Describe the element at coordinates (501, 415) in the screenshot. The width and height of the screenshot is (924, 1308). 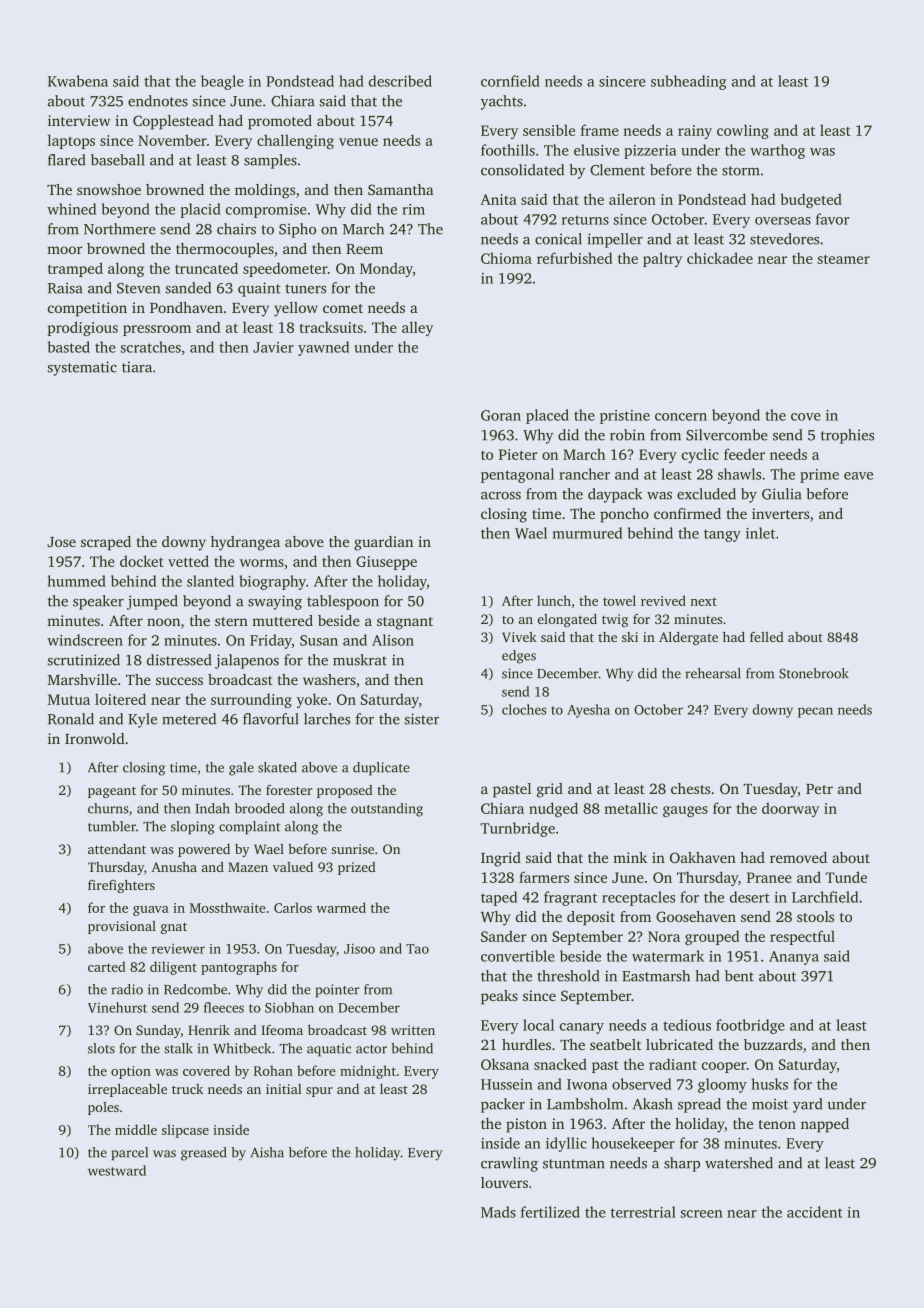
I see `Goran` at that location.
